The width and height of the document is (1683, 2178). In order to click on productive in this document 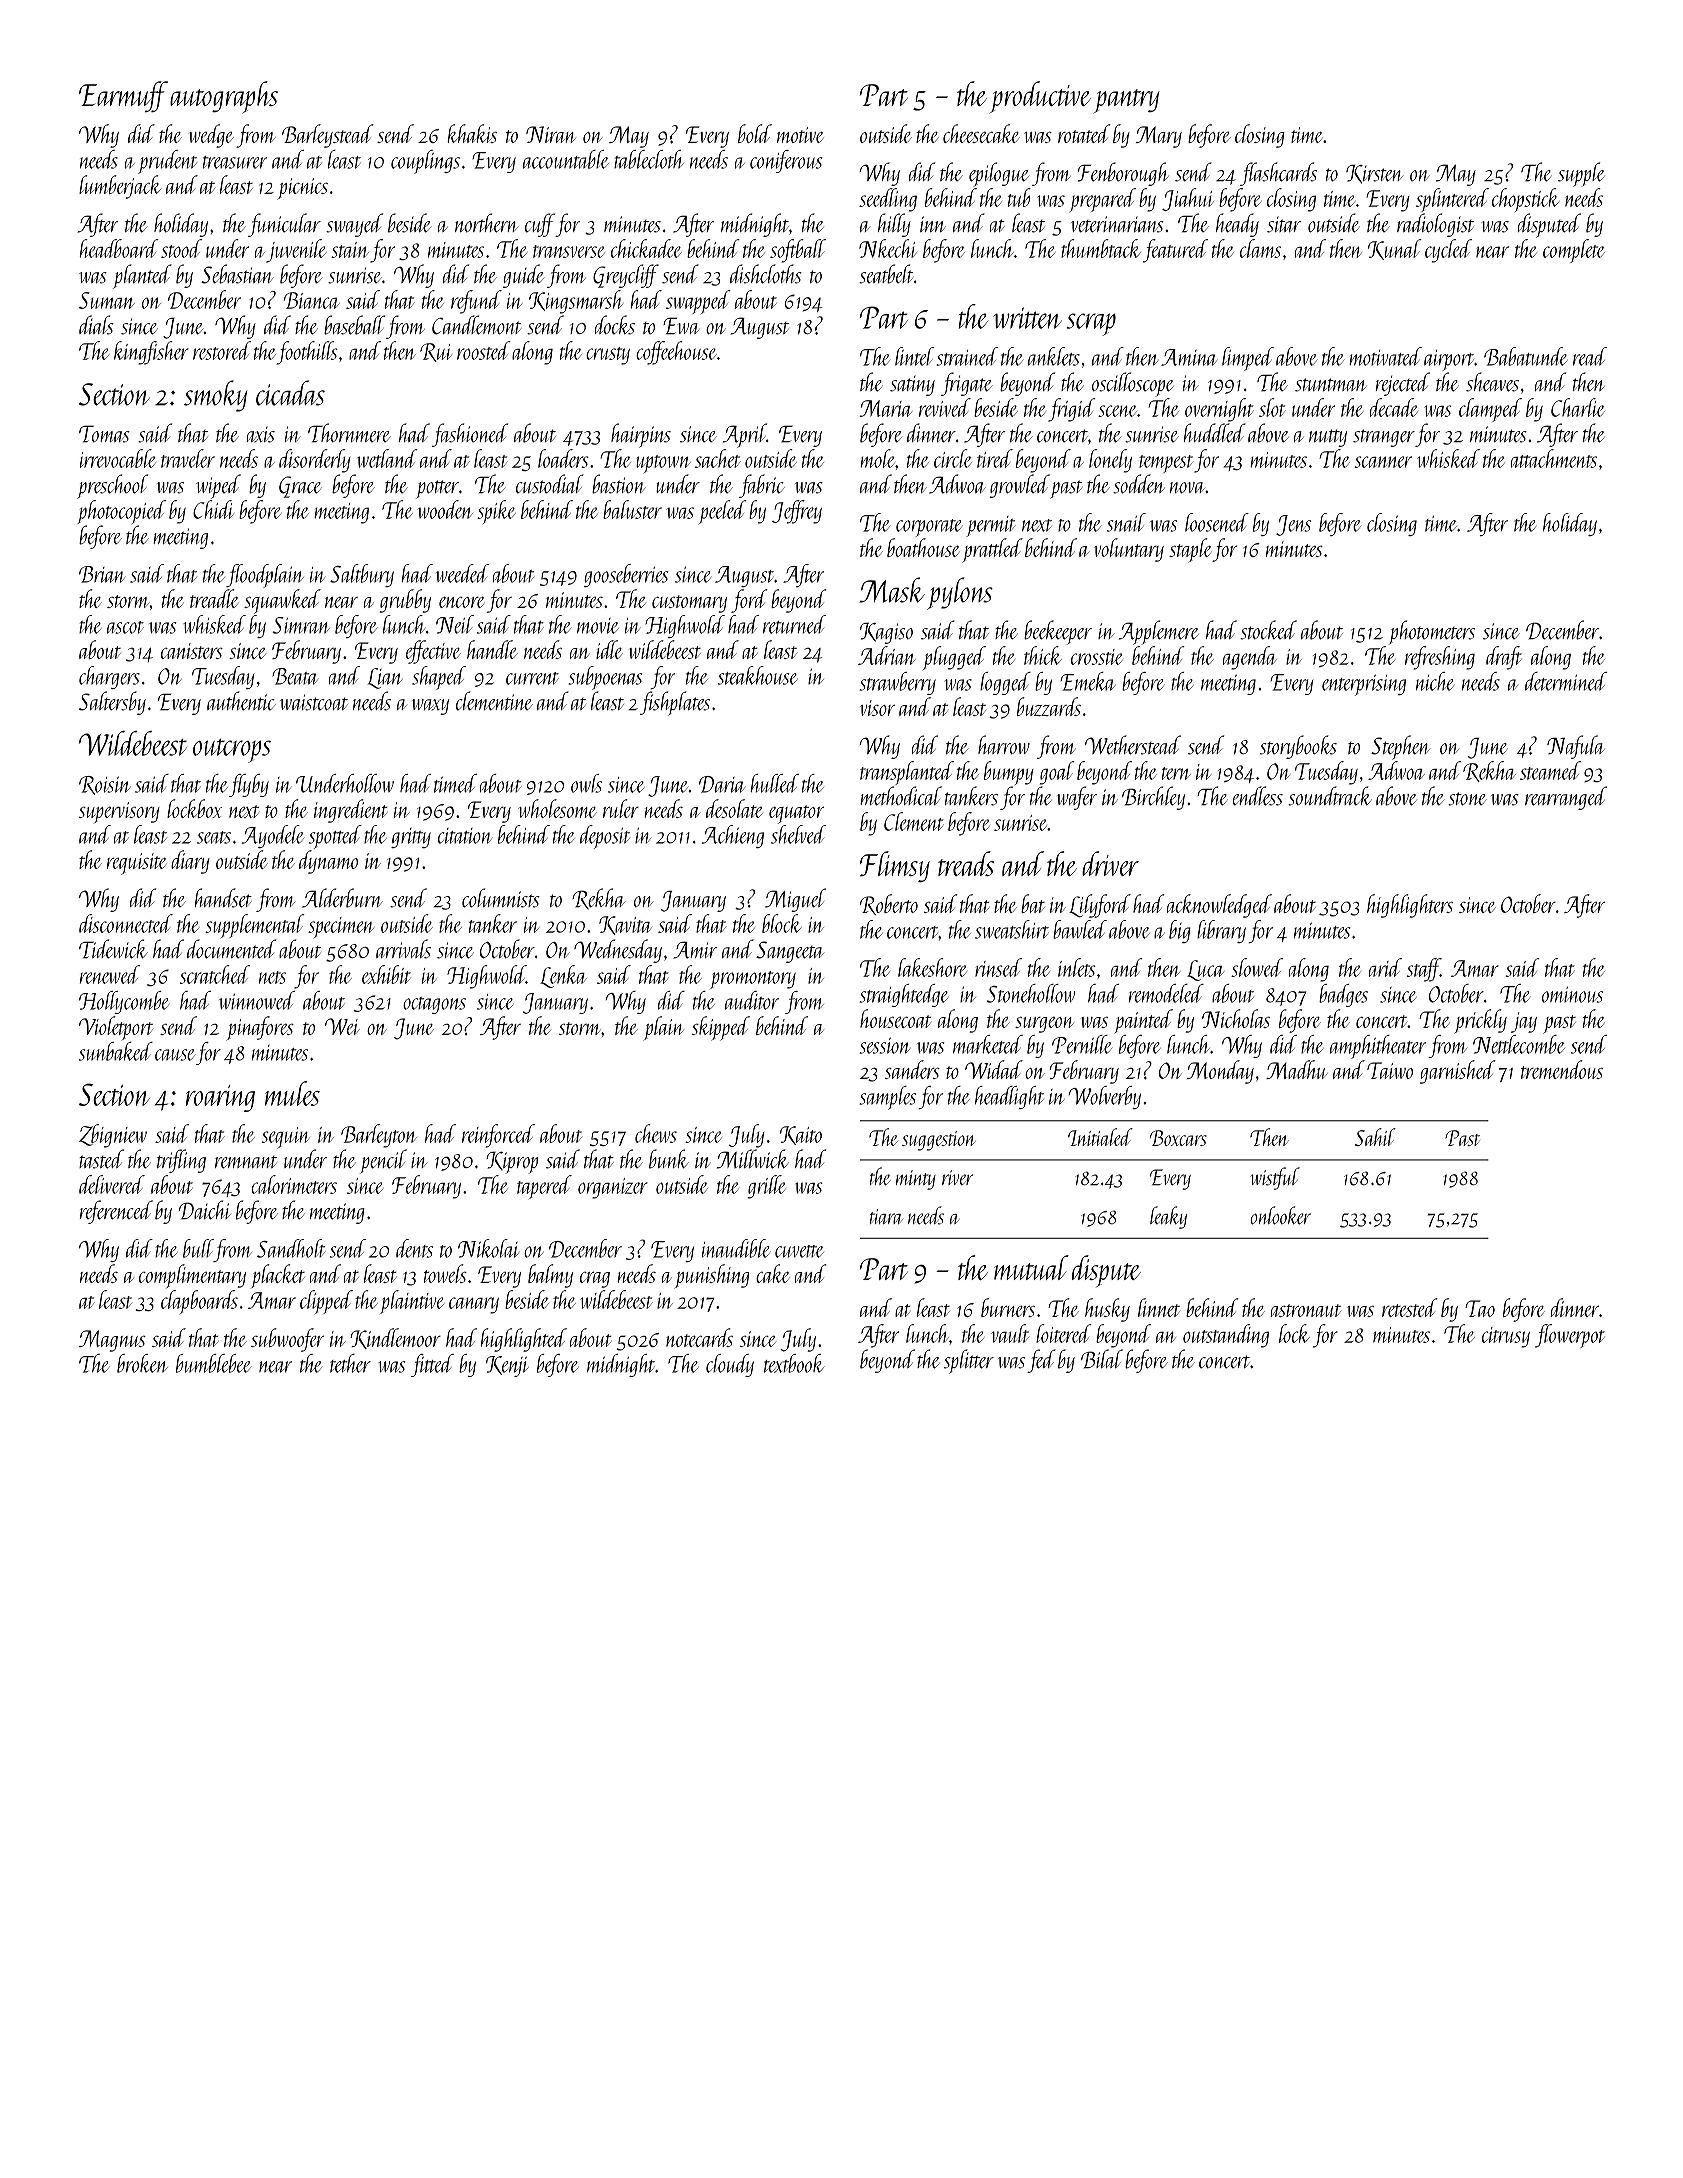, I will do `click(1040, 97)`.
